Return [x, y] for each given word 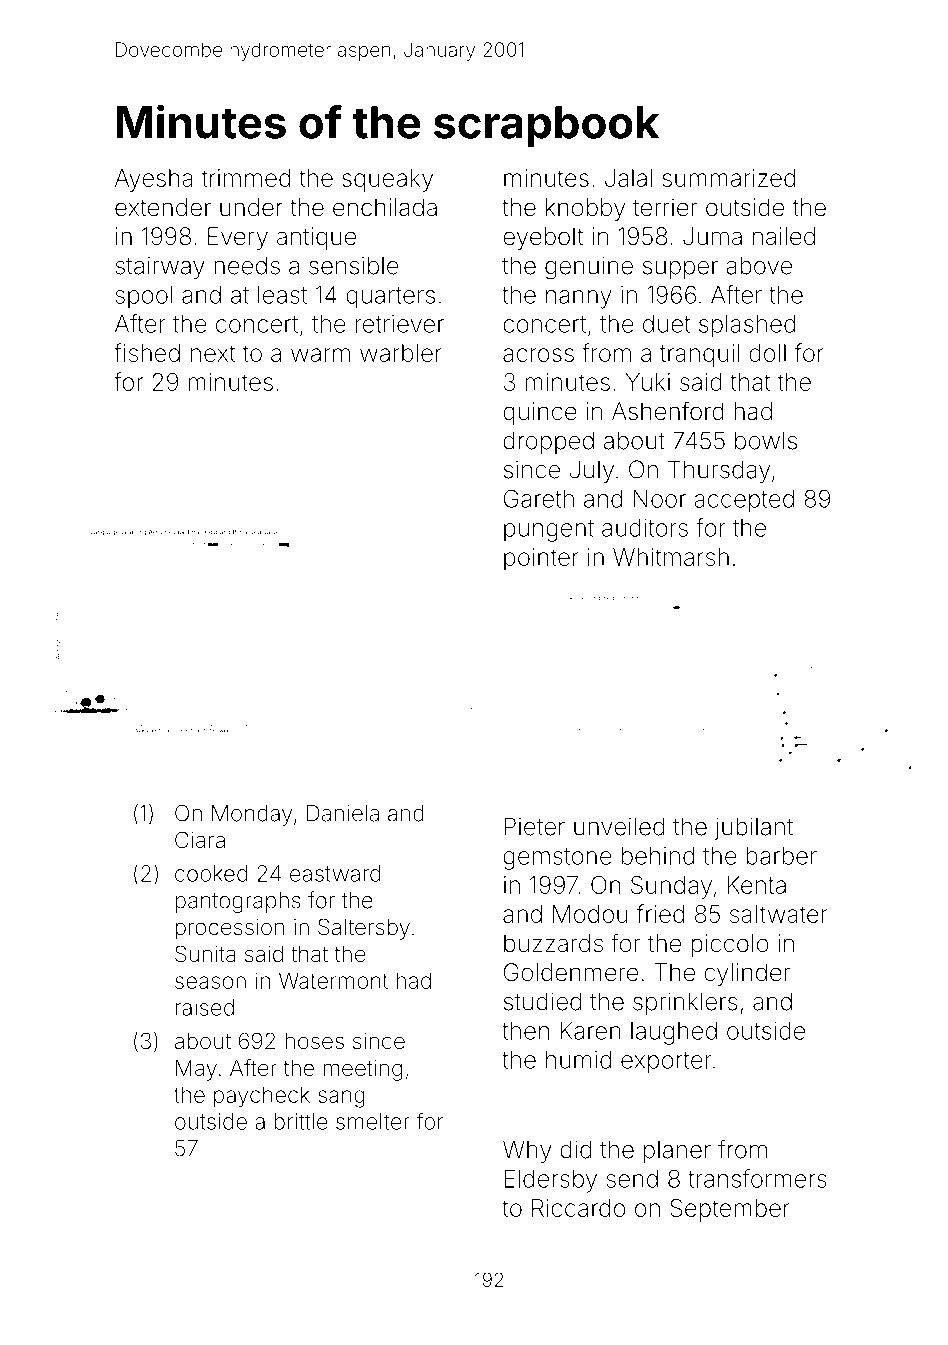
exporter [666, 1063]
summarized [729, 178]
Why [527, 1152]
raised [205, 1007]
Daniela [343, 813]
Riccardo [579, 1208]
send [632, 1179]
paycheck [262, 1097]
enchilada [385, 207]
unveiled [619, 826]
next [213, 353]
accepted [744, 501]
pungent [549, 531]
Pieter [535, 826]
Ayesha [154, 180]
